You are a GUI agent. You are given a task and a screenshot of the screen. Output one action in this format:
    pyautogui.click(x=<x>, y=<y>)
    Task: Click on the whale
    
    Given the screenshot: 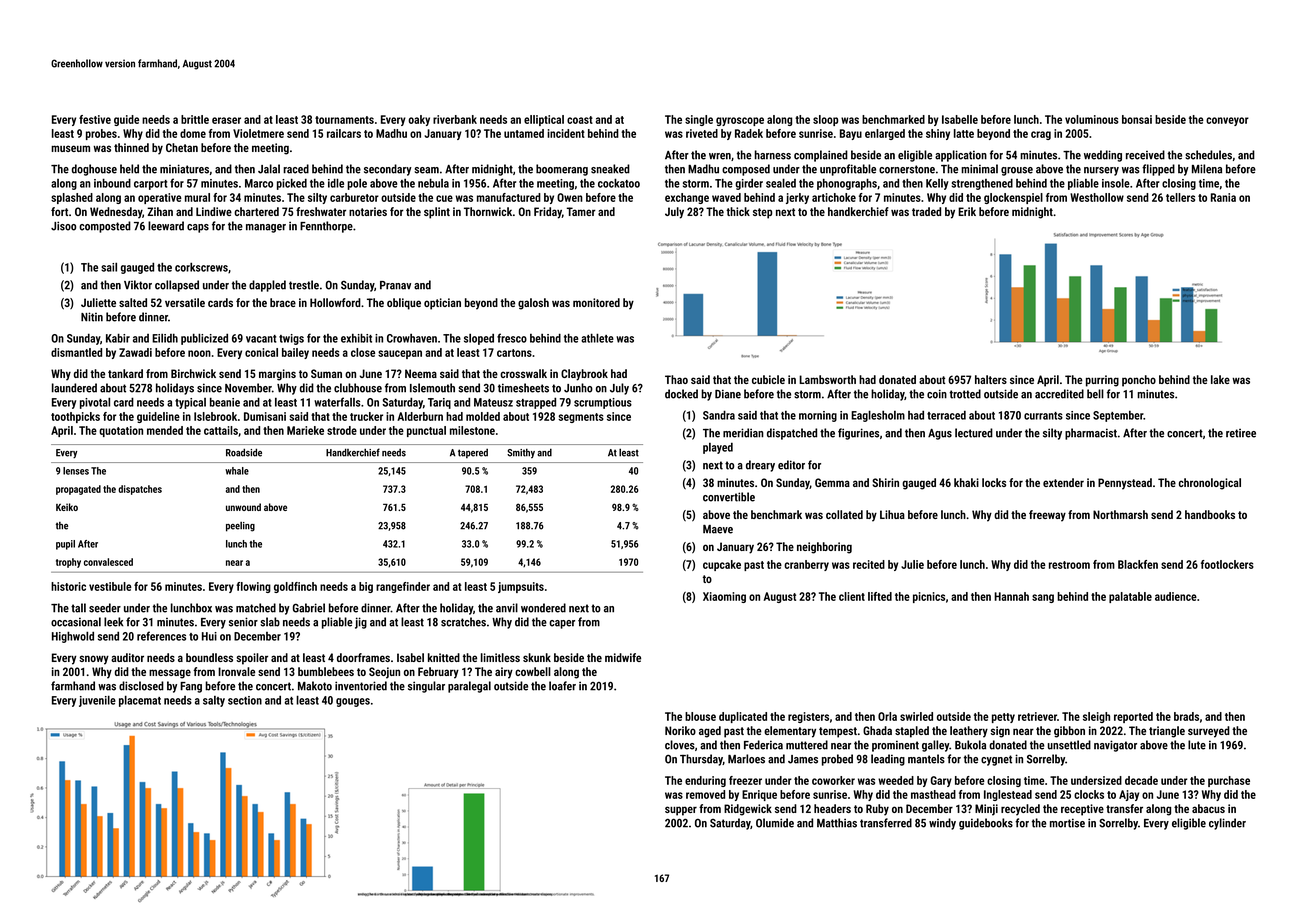 What is the action you would take?
    pyautogui.click(x=237, y=471)
